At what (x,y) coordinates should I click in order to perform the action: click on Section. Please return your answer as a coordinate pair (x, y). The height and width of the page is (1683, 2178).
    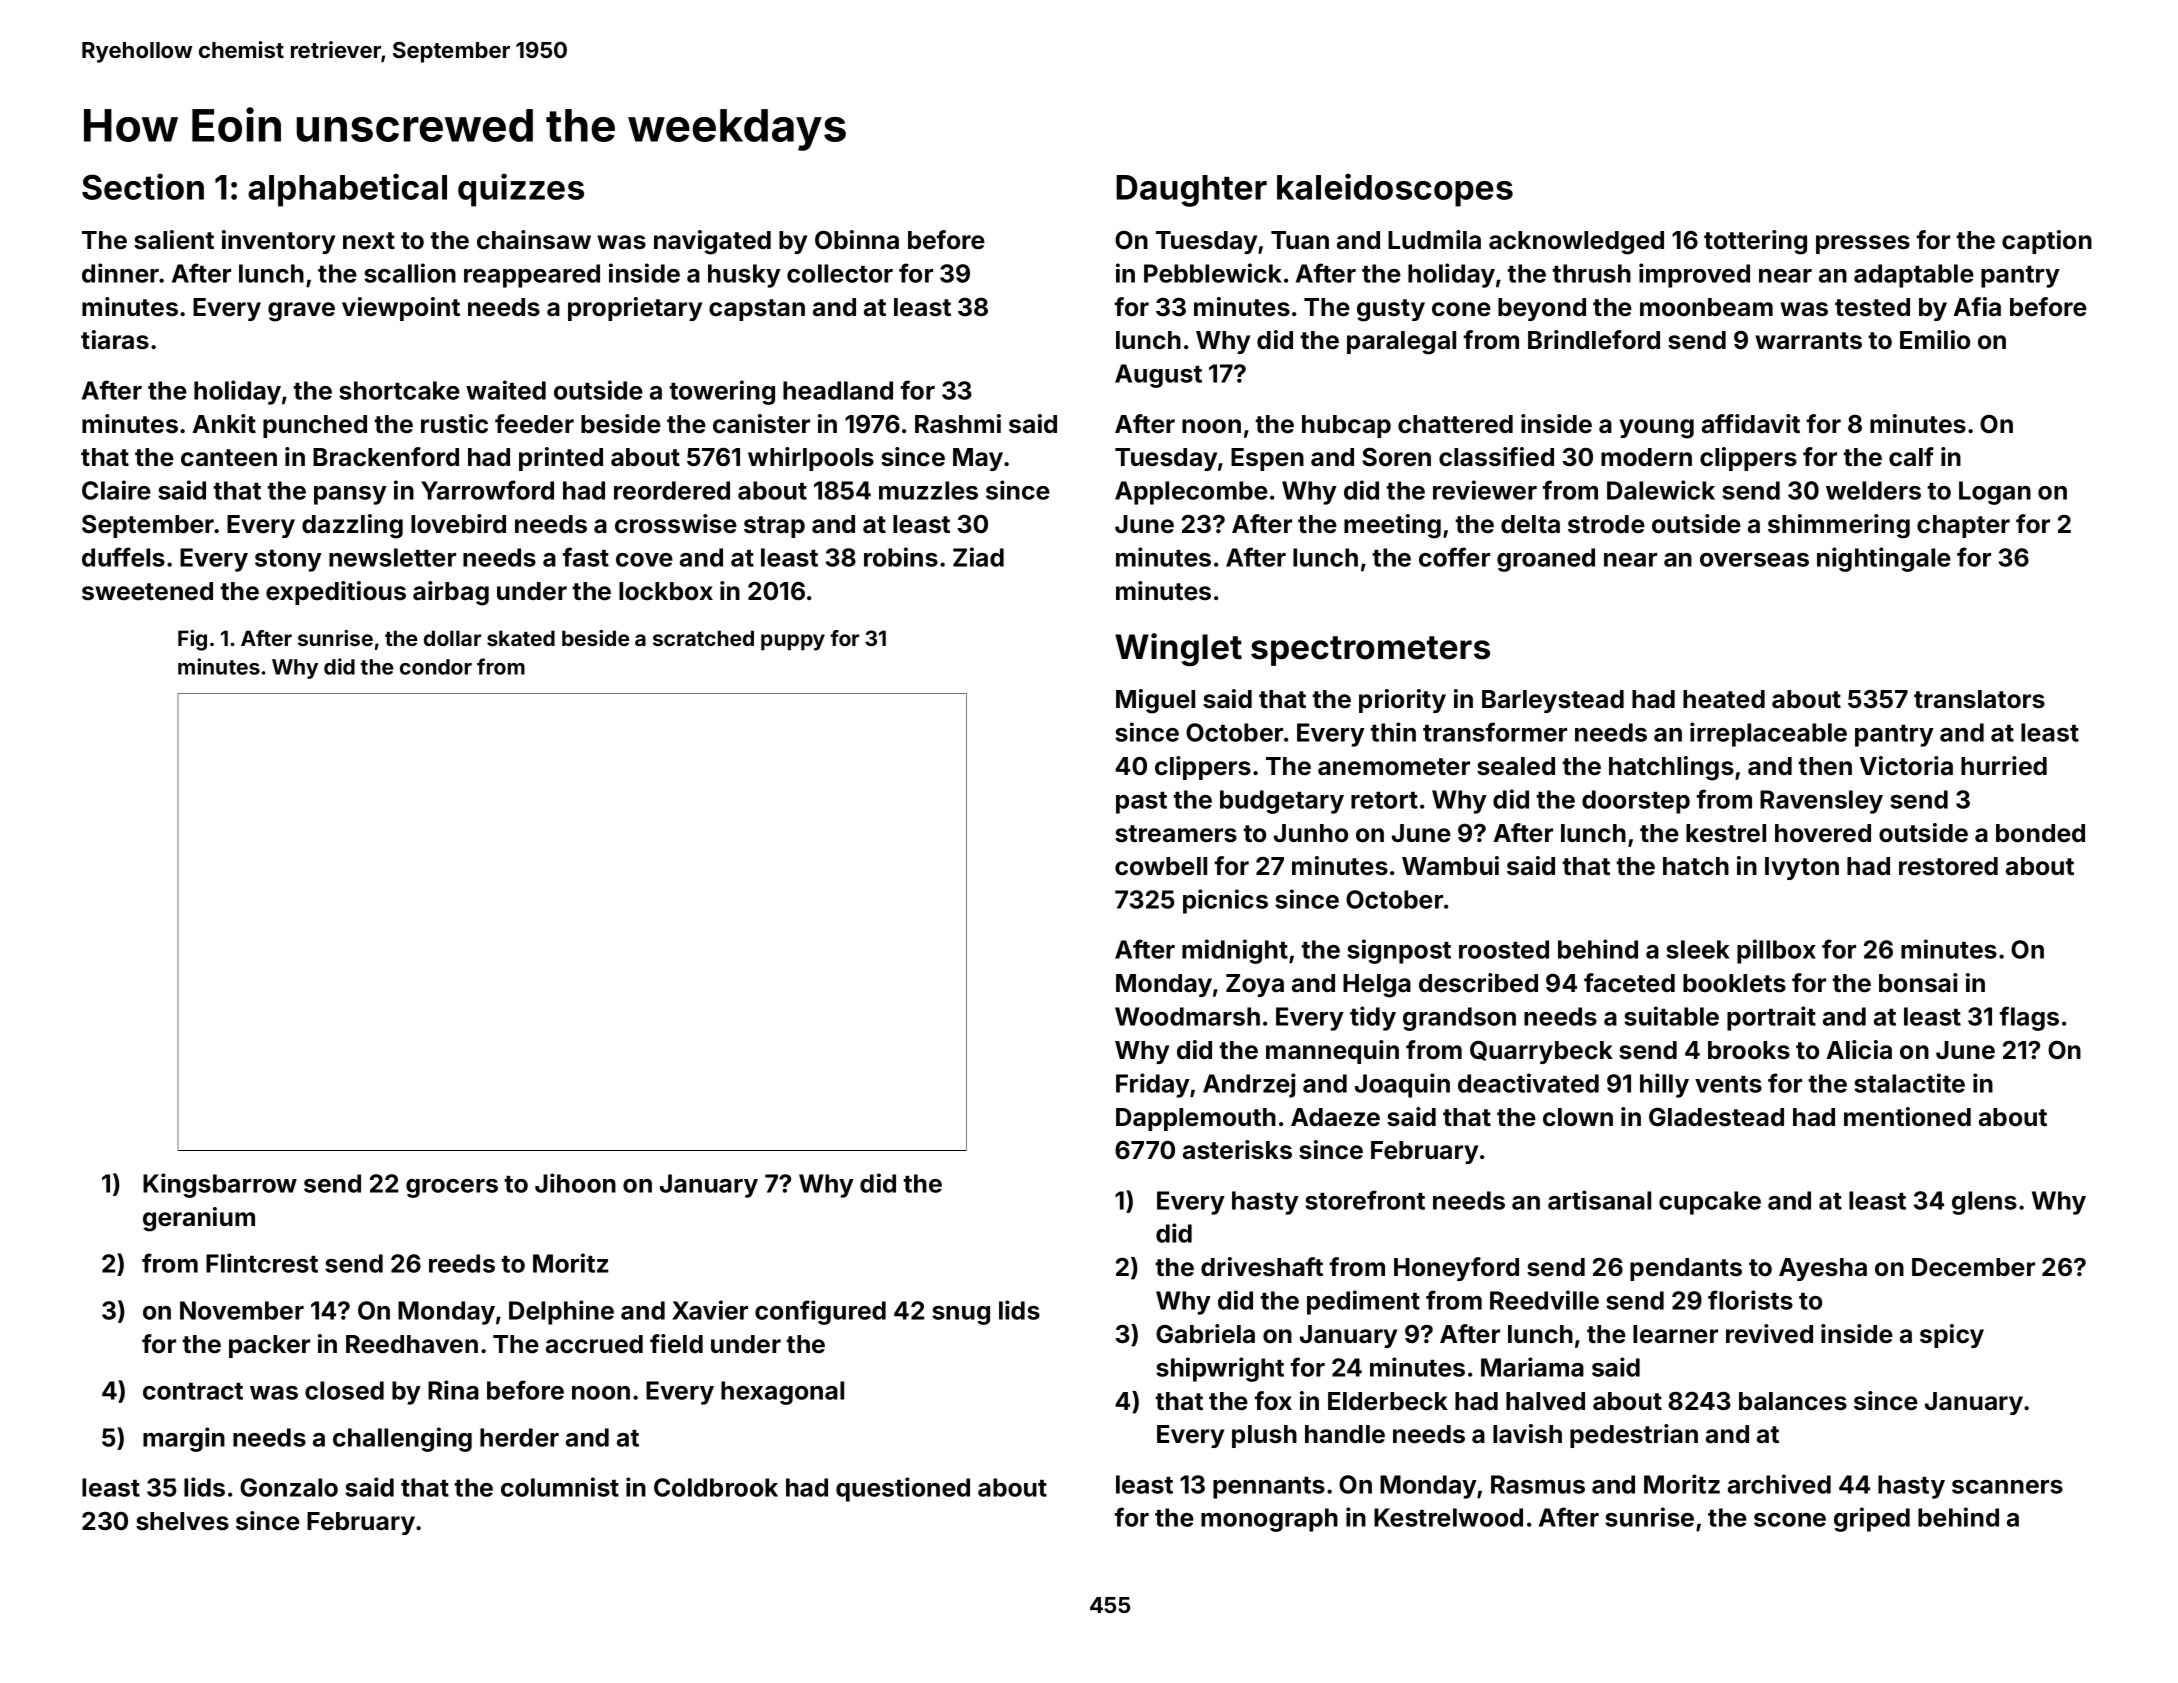
    Looking at the image, I should click on (143, 186).
